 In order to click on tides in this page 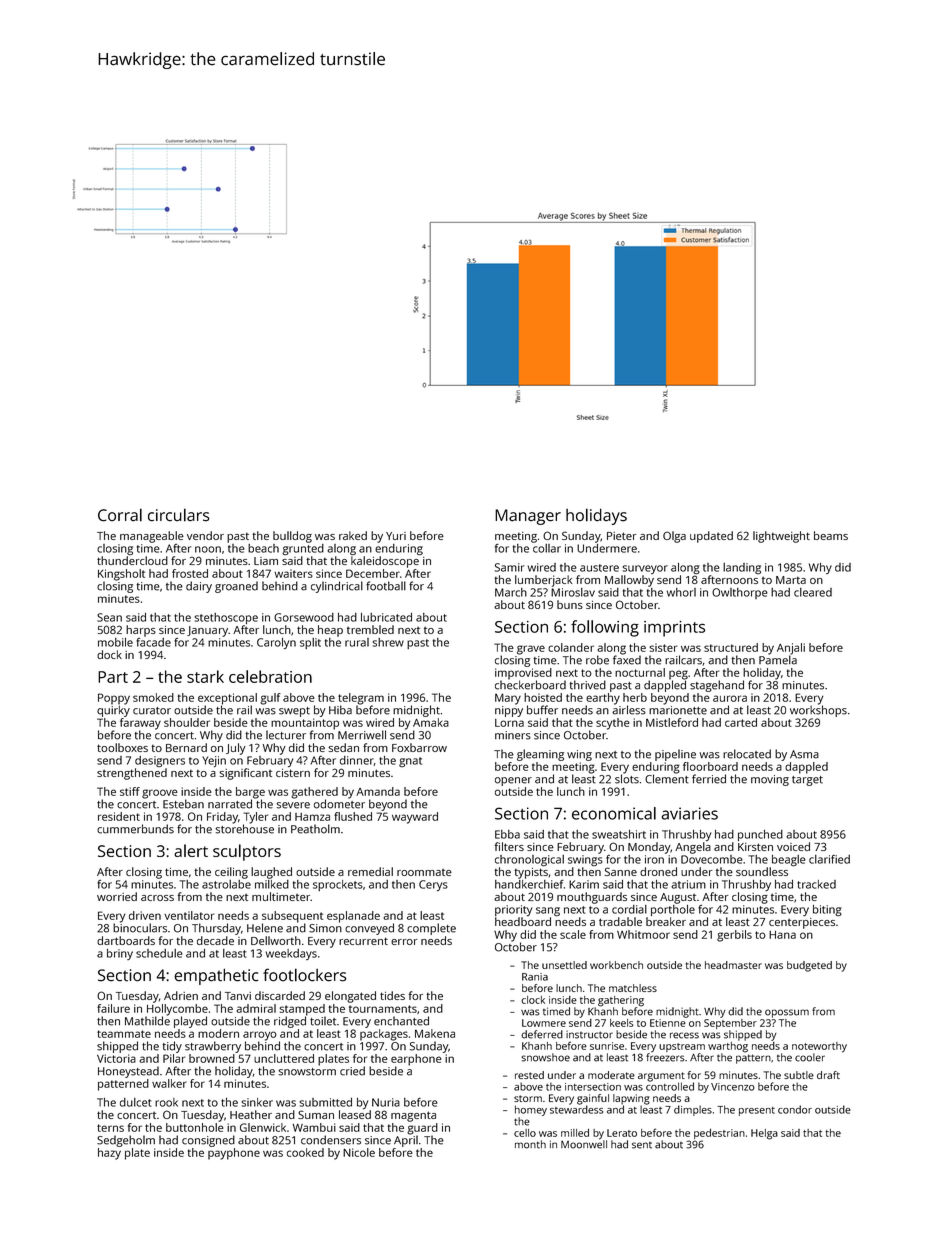, I will do `click(392, 995)`.
